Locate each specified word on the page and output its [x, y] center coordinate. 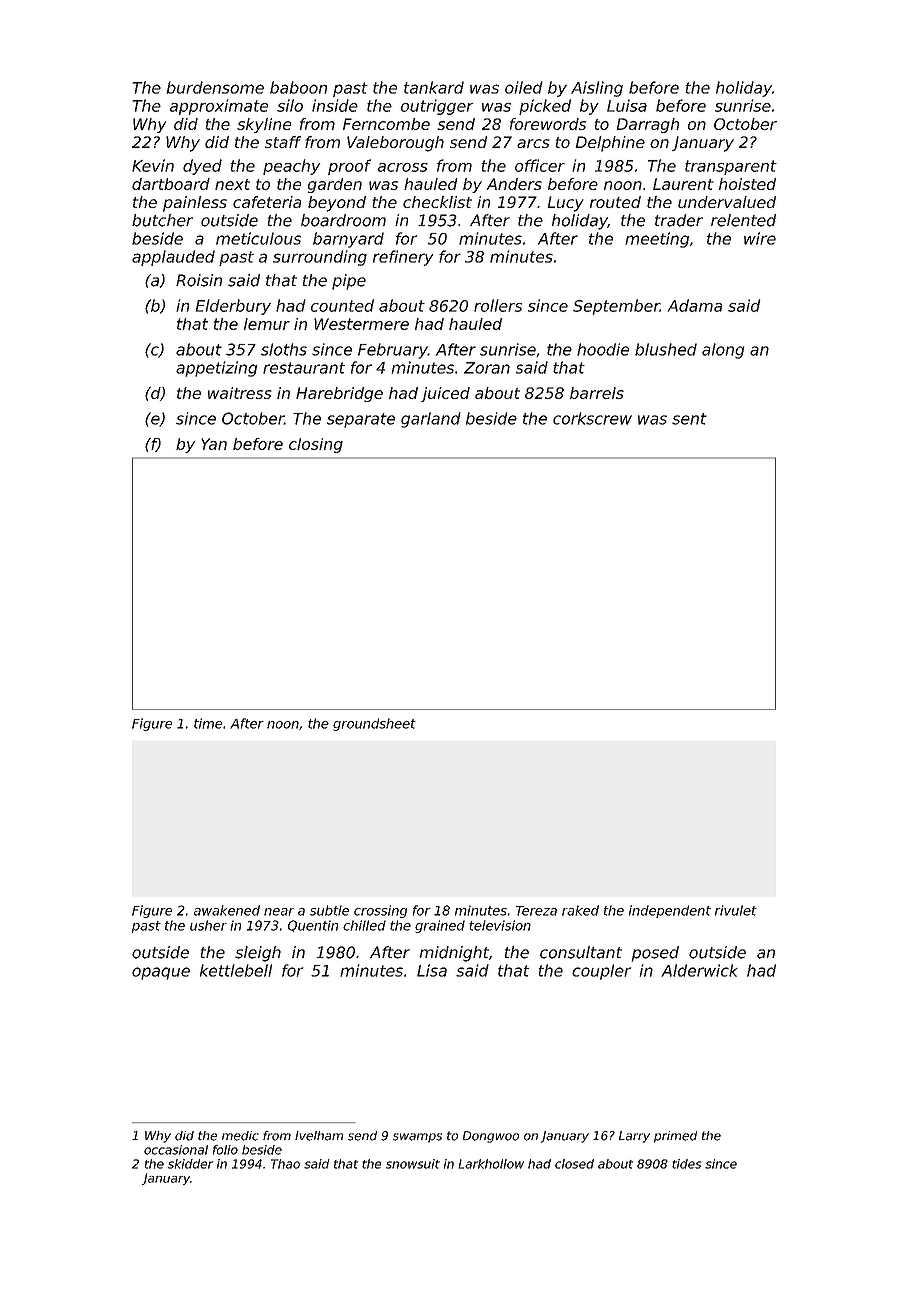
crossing [380, 911]
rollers [498, 305]
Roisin [199, 280]
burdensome [215, 87]
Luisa [627, 105]
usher [208, 925]
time [208, 723]
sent [689, 419]
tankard [434, 87]
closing [316, 445]
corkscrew [592, 418]
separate [361, 420]
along [723, 351]
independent [670, 911]
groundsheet [374, 724]
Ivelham [319, 1136]
